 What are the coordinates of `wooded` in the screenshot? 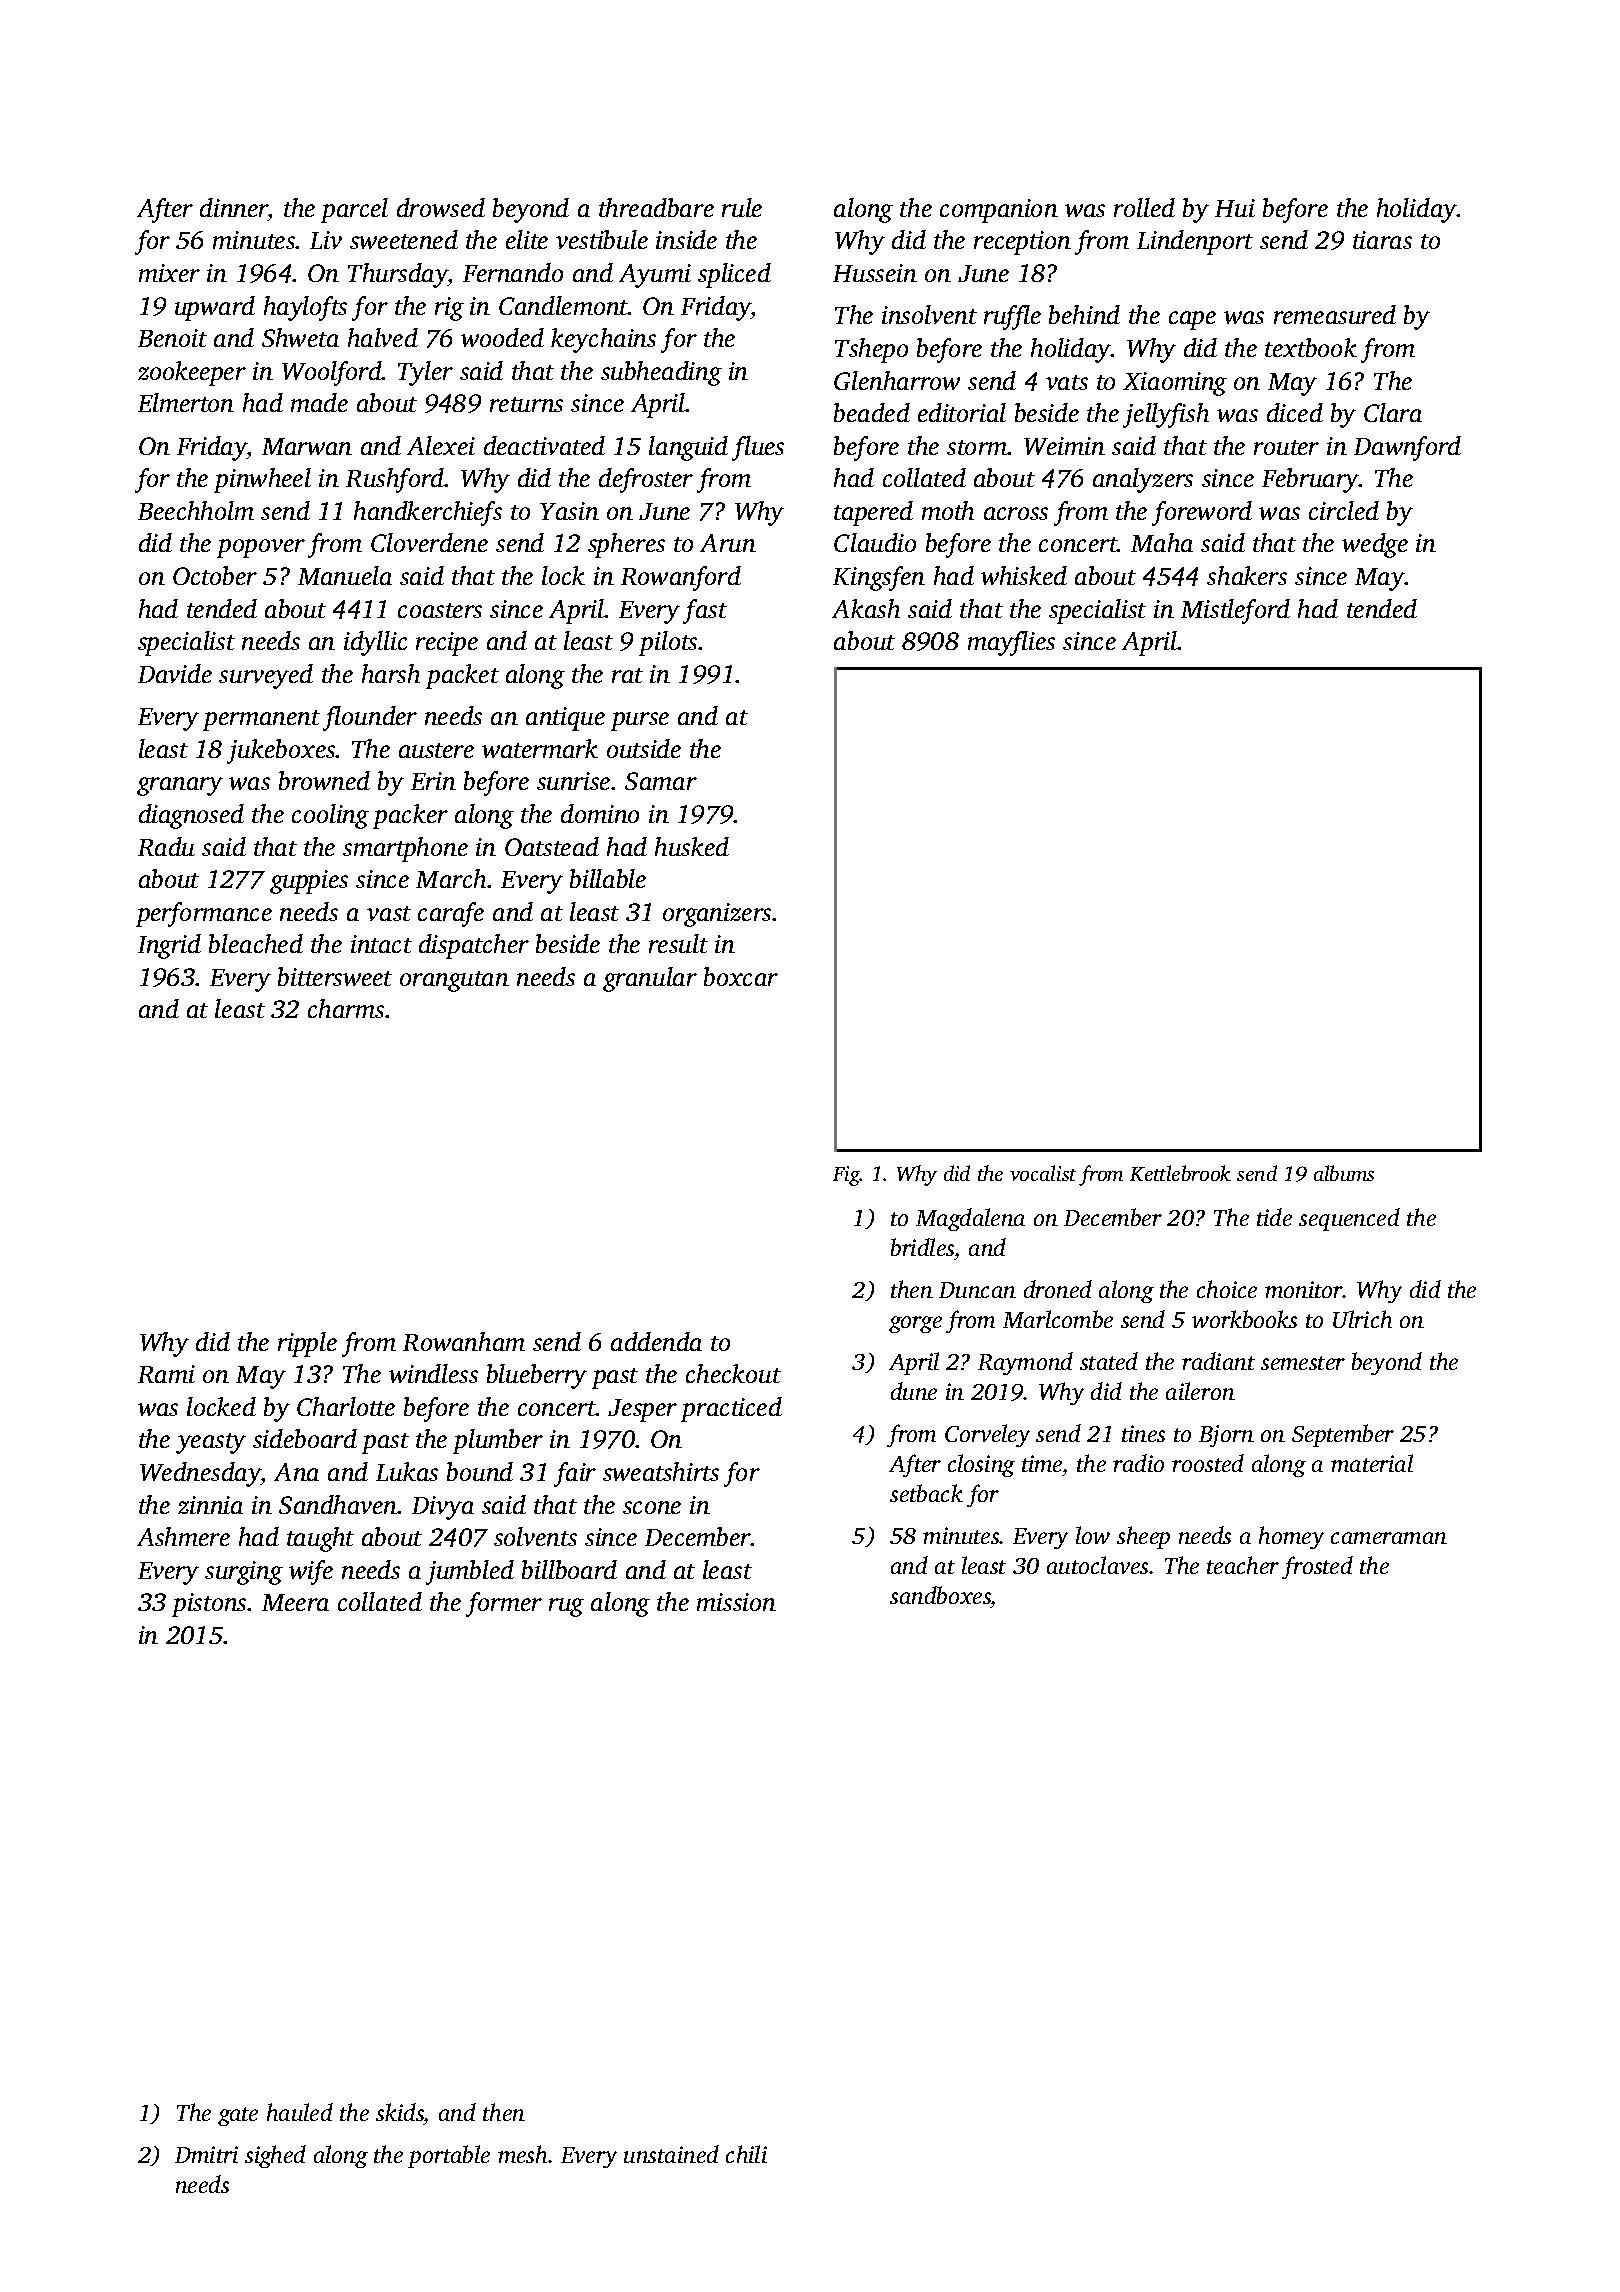 It's located at (502, 337).
